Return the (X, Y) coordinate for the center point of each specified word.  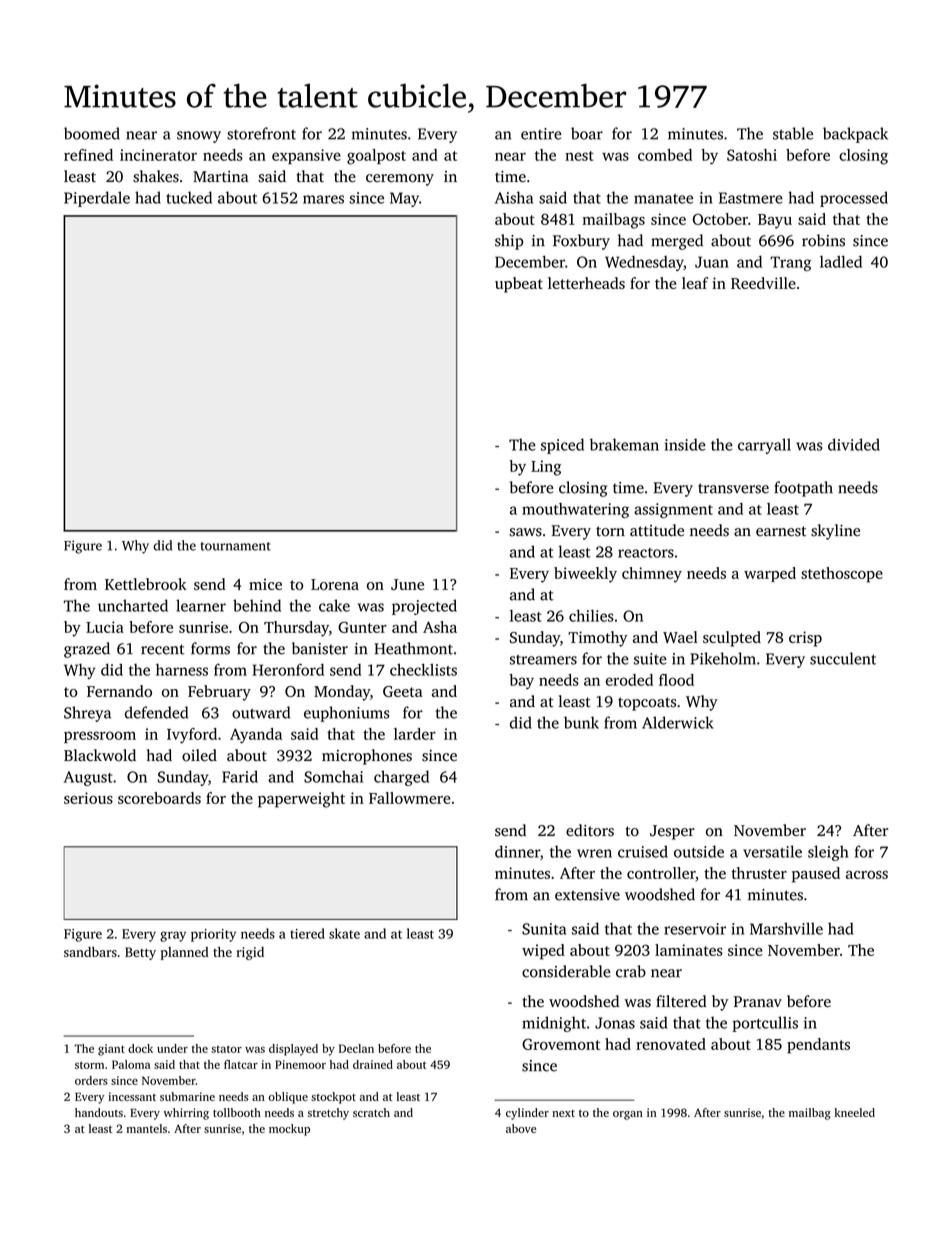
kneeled (855, 1112)
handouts (99, 1112)
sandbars (90, 952)
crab (631, 971)
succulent (843, 658)
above (521, 1128)
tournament (236, 546)
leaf (695, 283)
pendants (818, 1046)
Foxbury (581, 242)
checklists (423, 670)
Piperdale (97, 199)
